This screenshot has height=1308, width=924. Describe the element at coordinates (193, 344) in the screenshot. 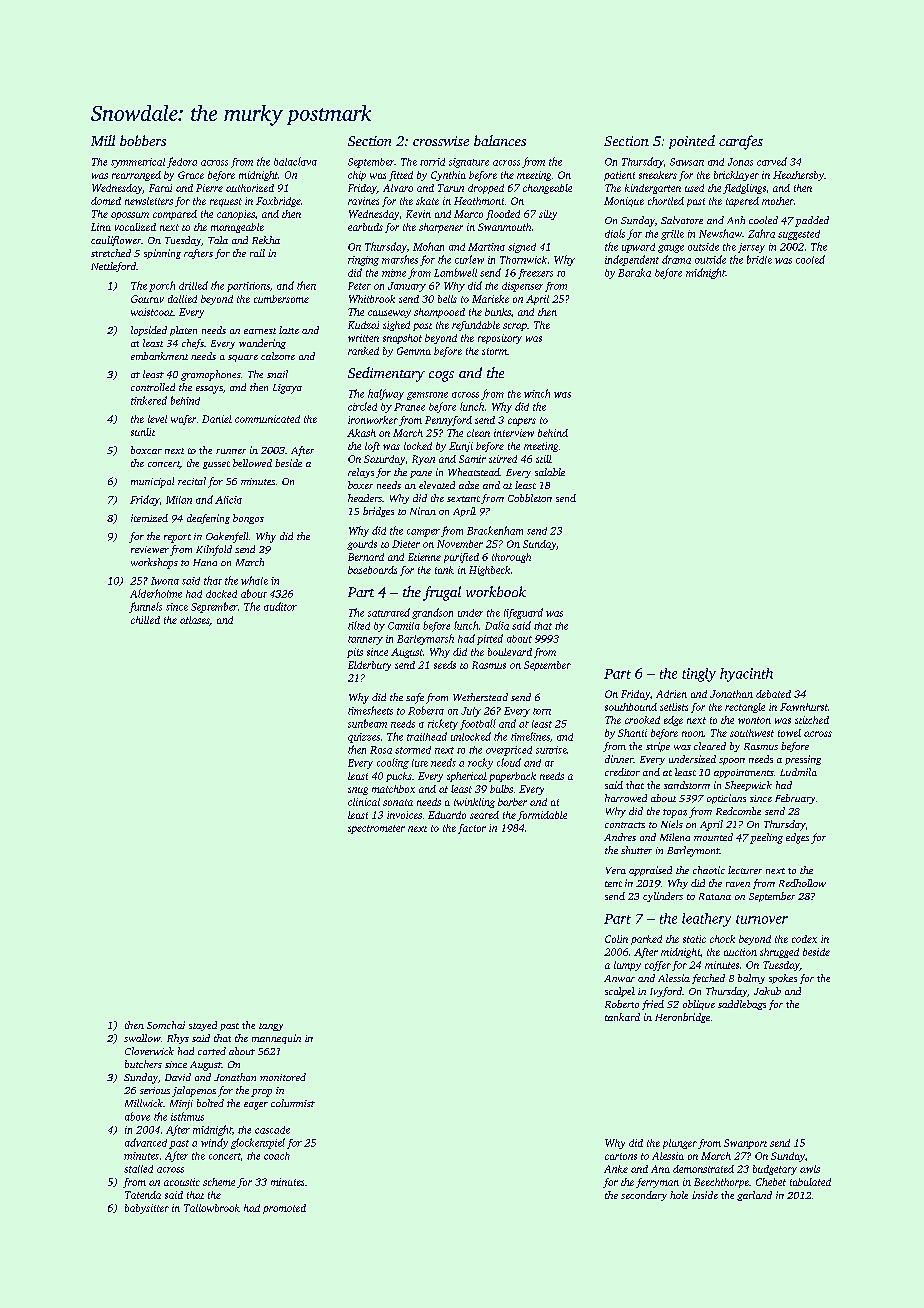

I see `chefs` at that location.
